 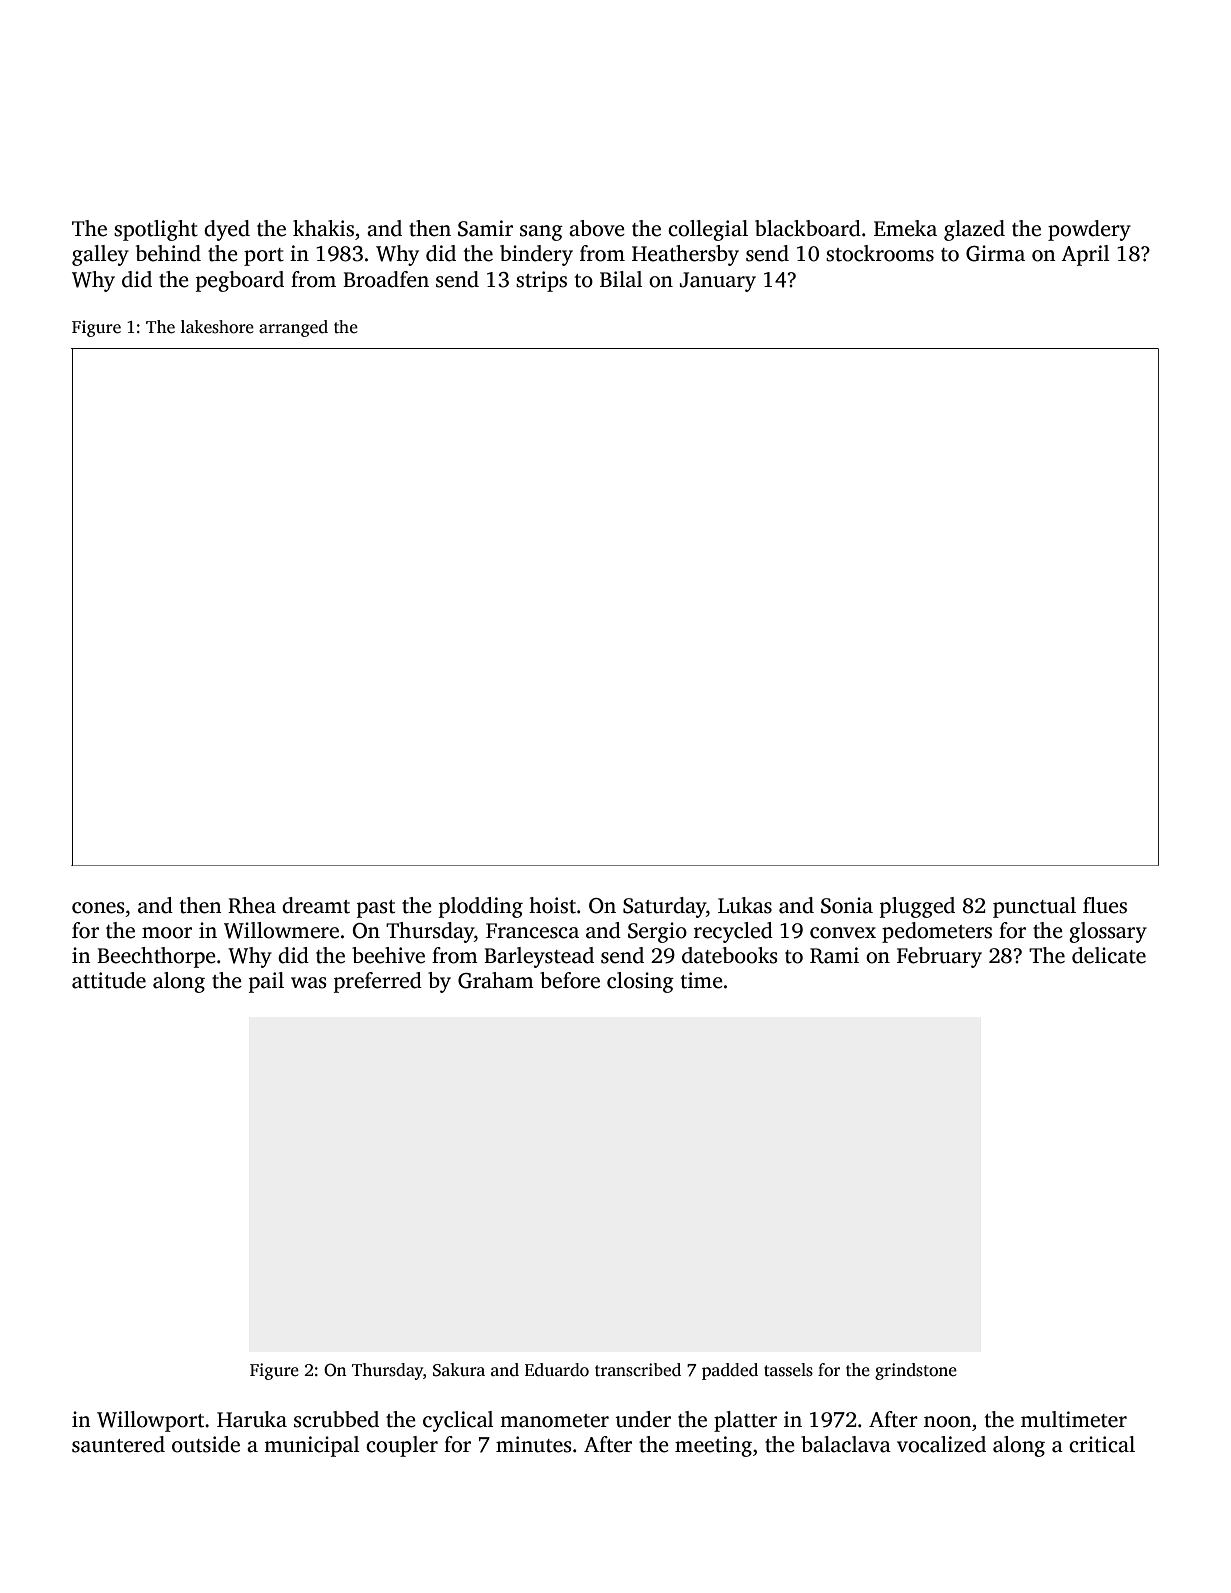 I want to click on April, so click(x=1085, y=255).
